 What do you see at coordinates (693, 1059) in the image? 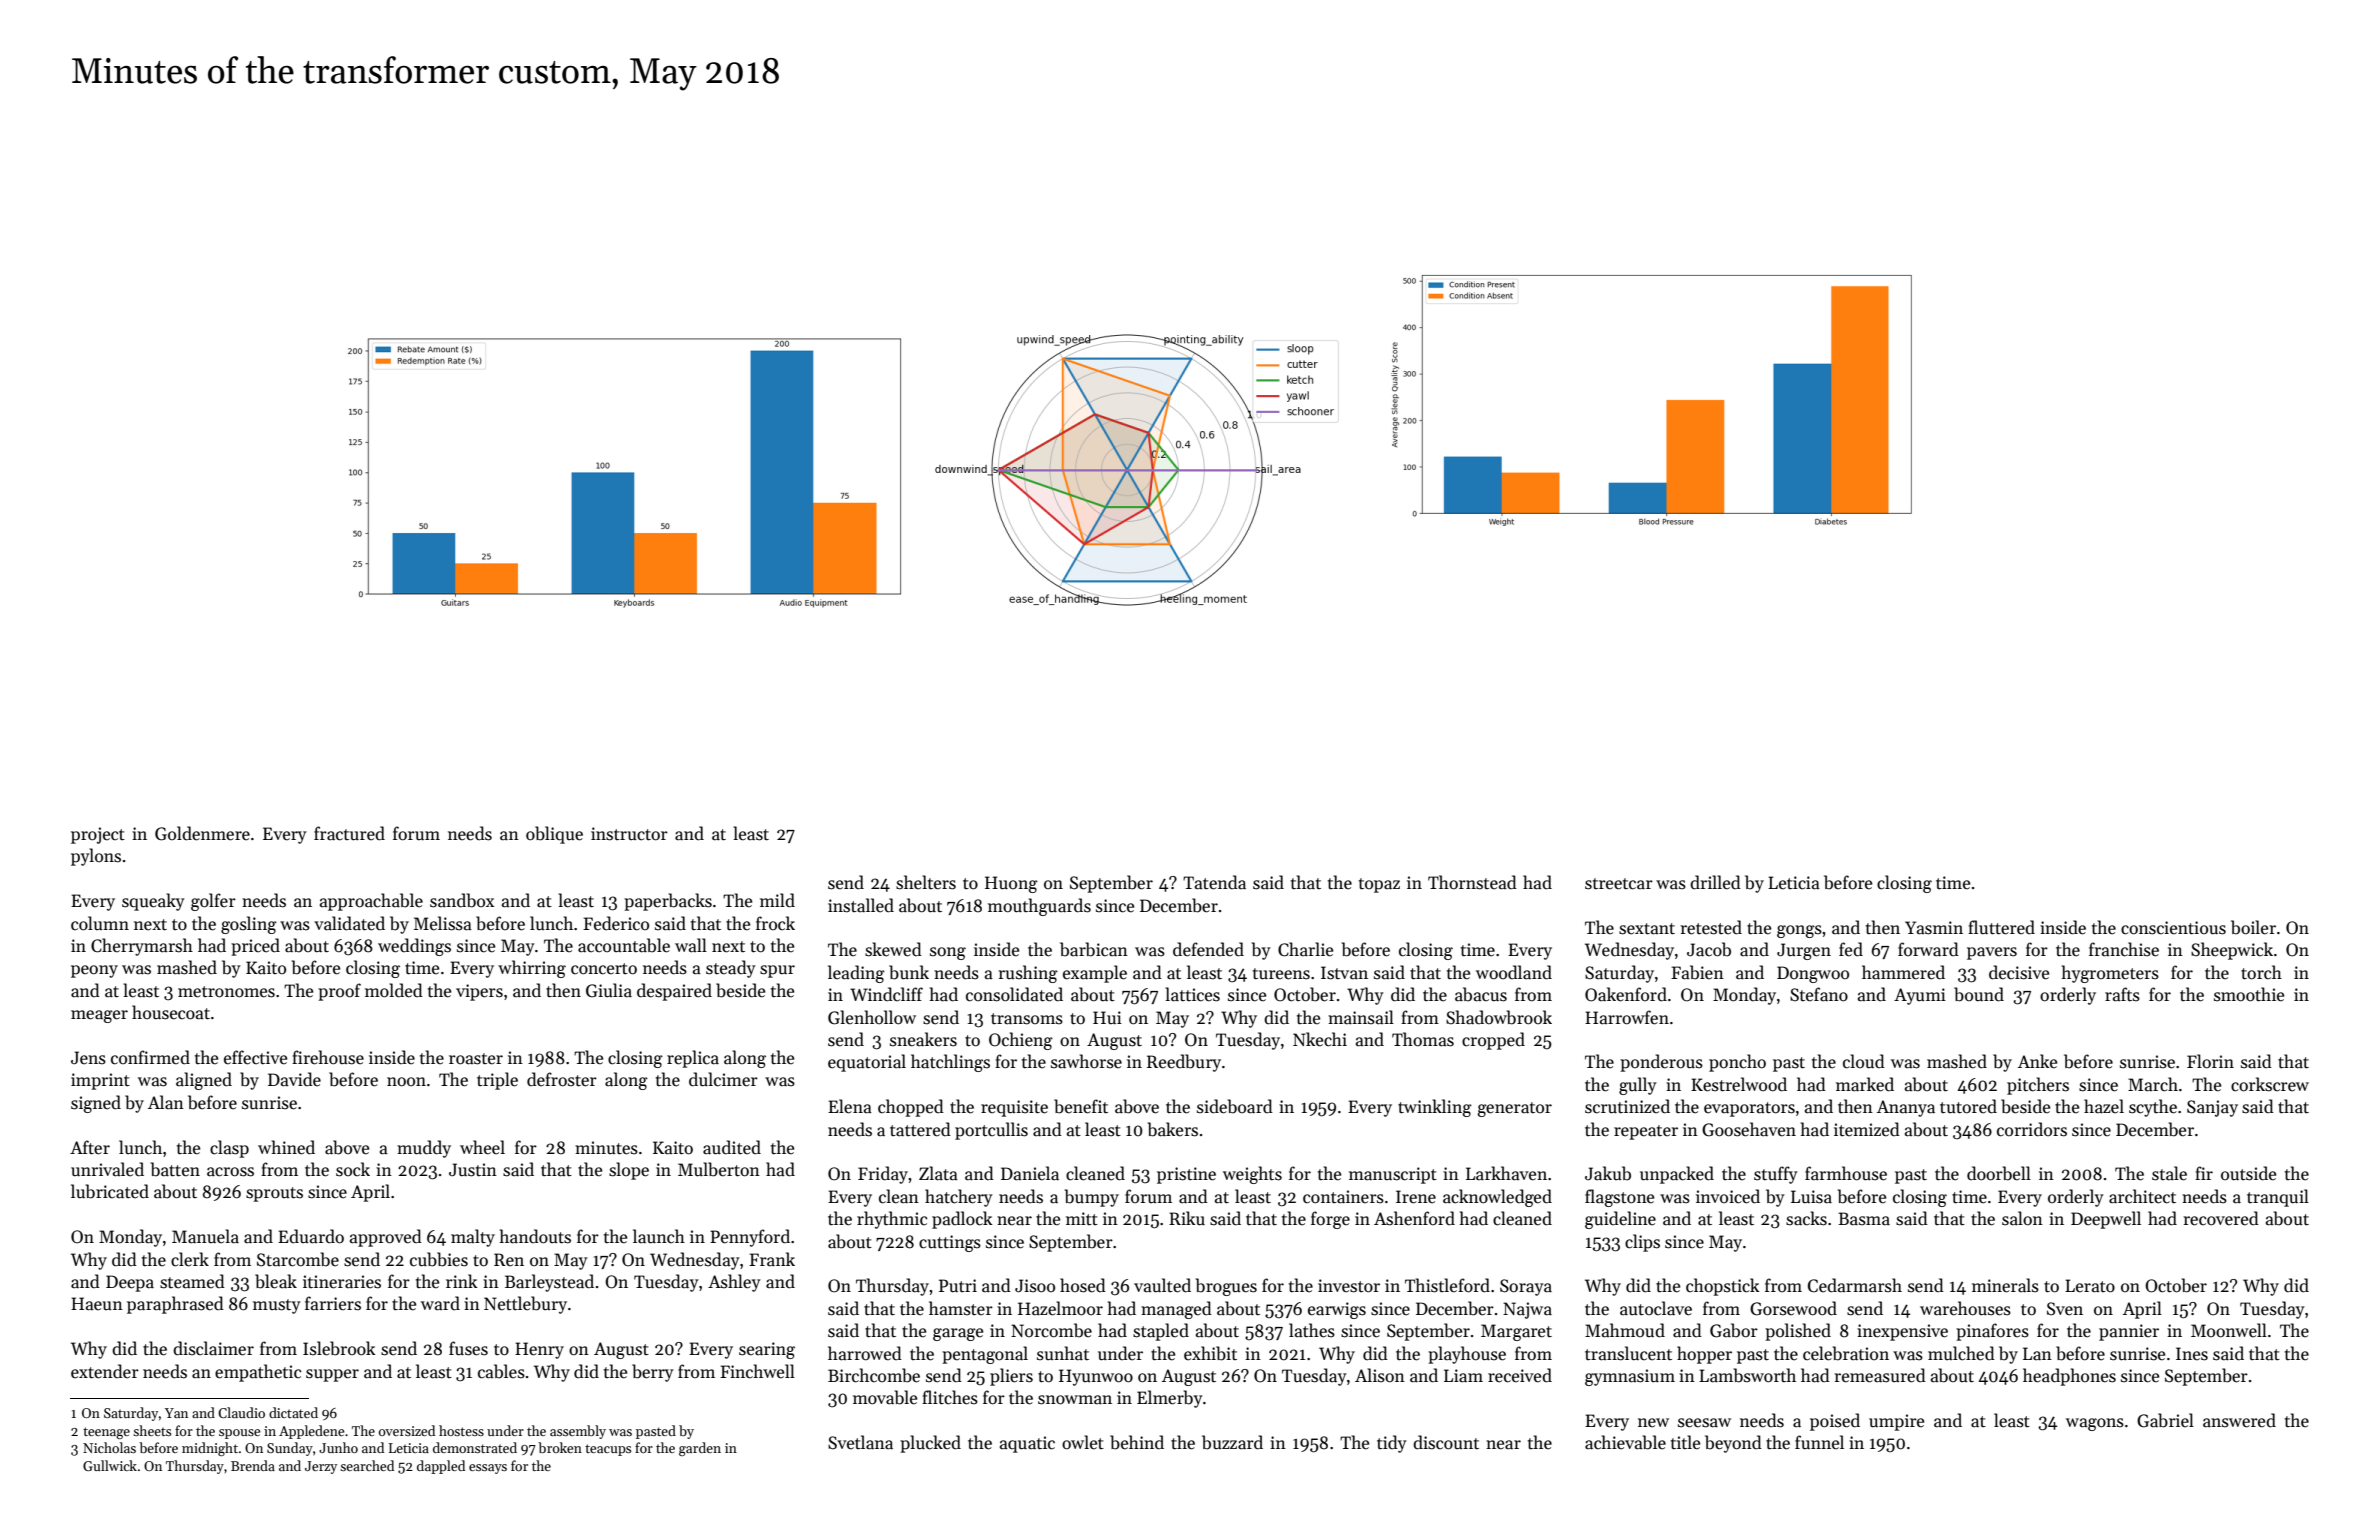
I see `replica` at bounding box center [693, 1059].
